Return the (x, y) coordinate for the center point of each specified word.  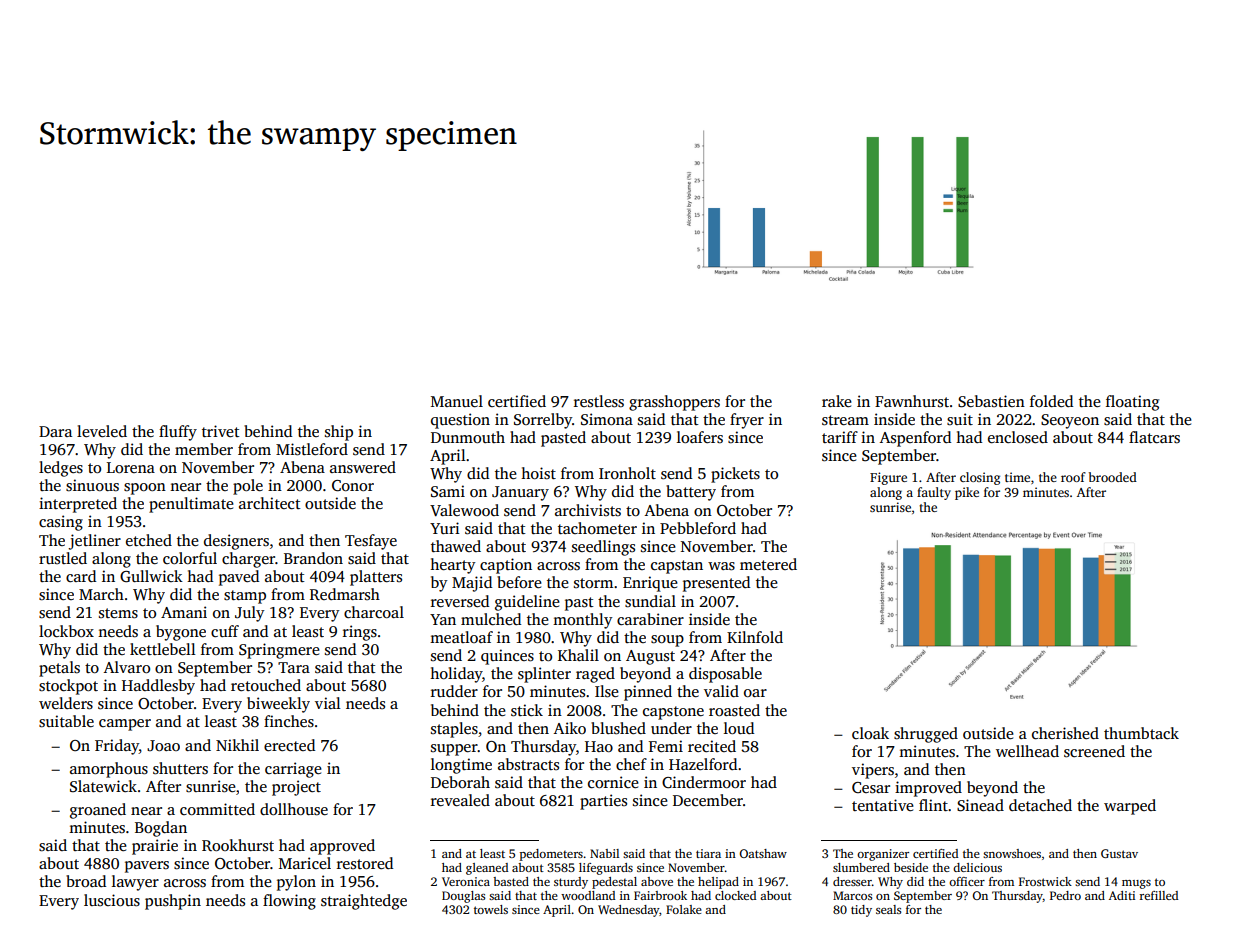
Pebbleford (698, 528)
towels (491, 909)
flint (933, 805)
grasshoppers (674, 403)
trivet (221, 431)
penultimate (191, 505)
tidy (861, 911)
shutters (180, 768)
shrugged (926, 735)
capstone (673, 713)
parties (603, 802)
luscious (112, 900)
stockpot (68, 687)
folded (1051, 401)
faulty (934, 493)
